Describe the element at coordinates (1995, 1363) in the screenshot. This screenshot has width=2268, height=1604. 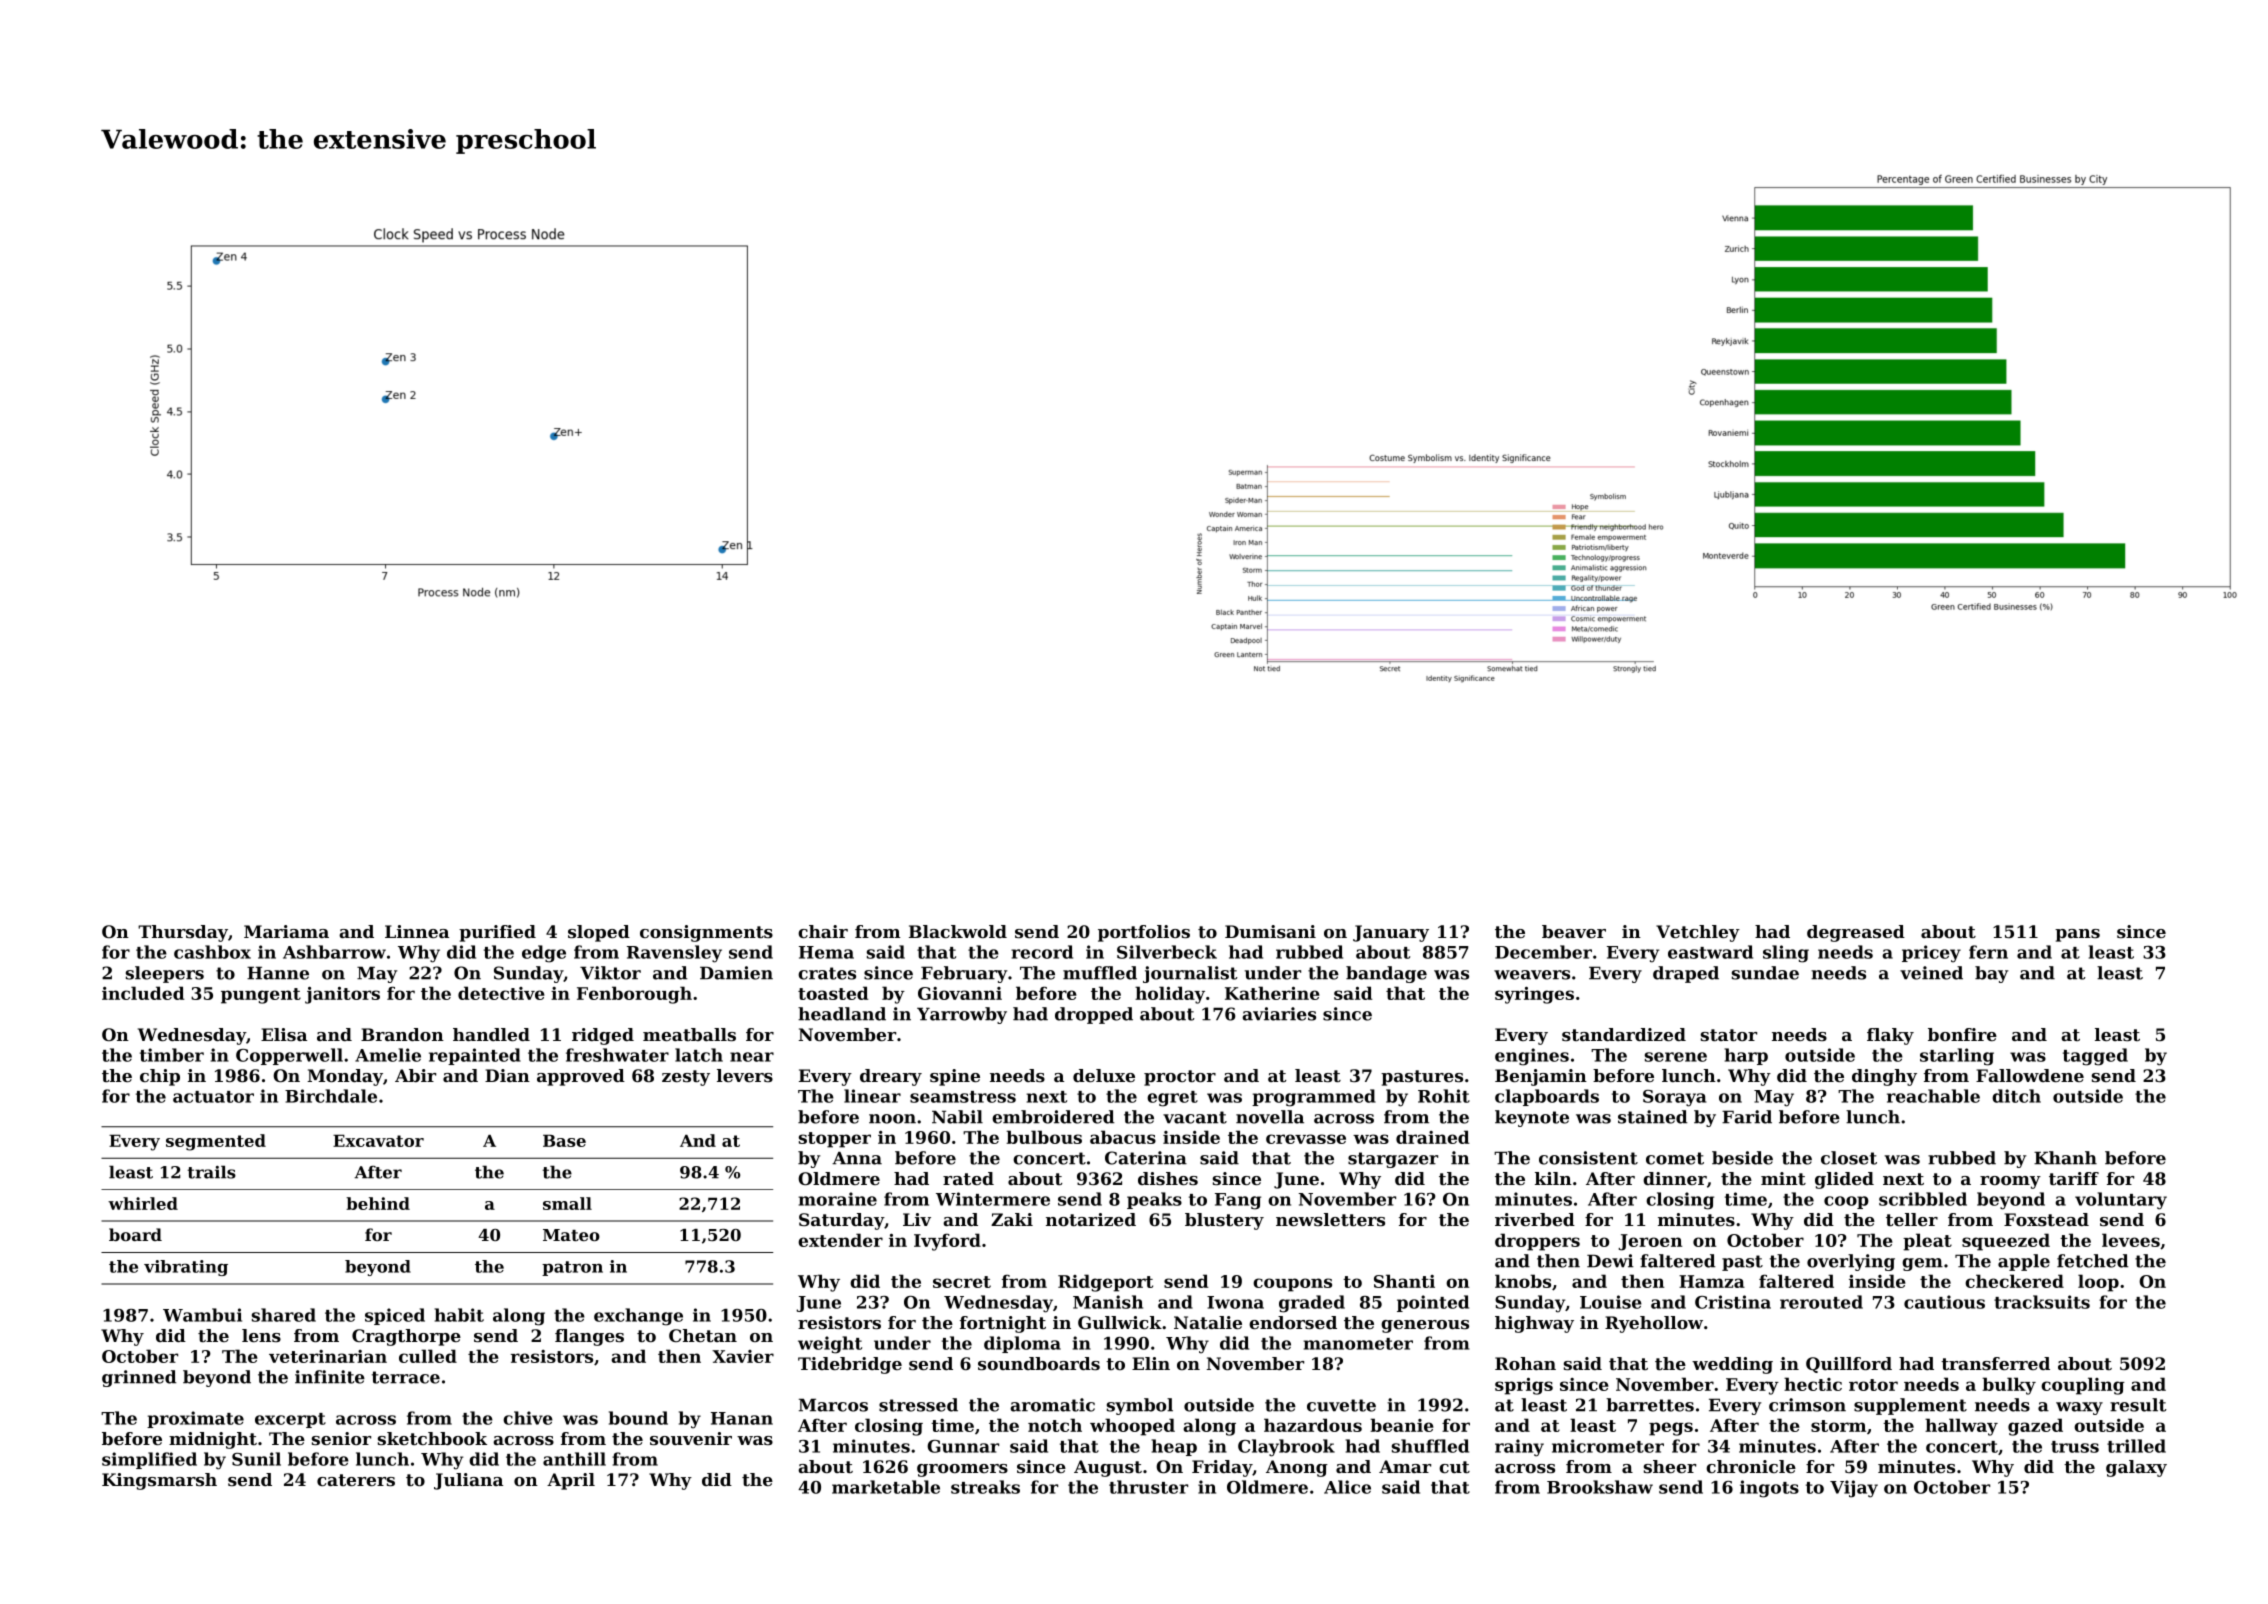
I see `transferred` at that location.
